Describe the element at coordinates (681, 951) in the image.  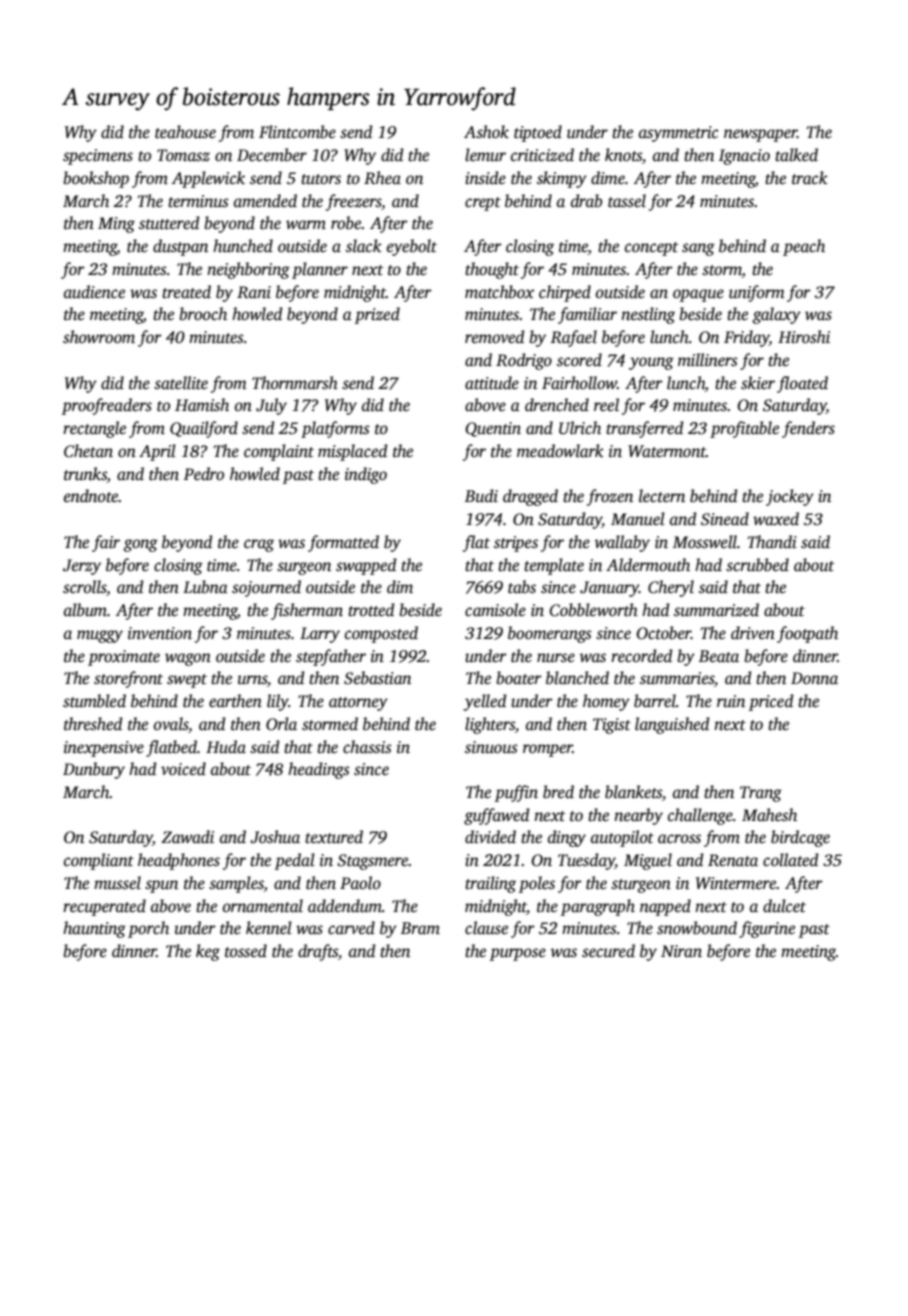
I see `Niran` at that location.
